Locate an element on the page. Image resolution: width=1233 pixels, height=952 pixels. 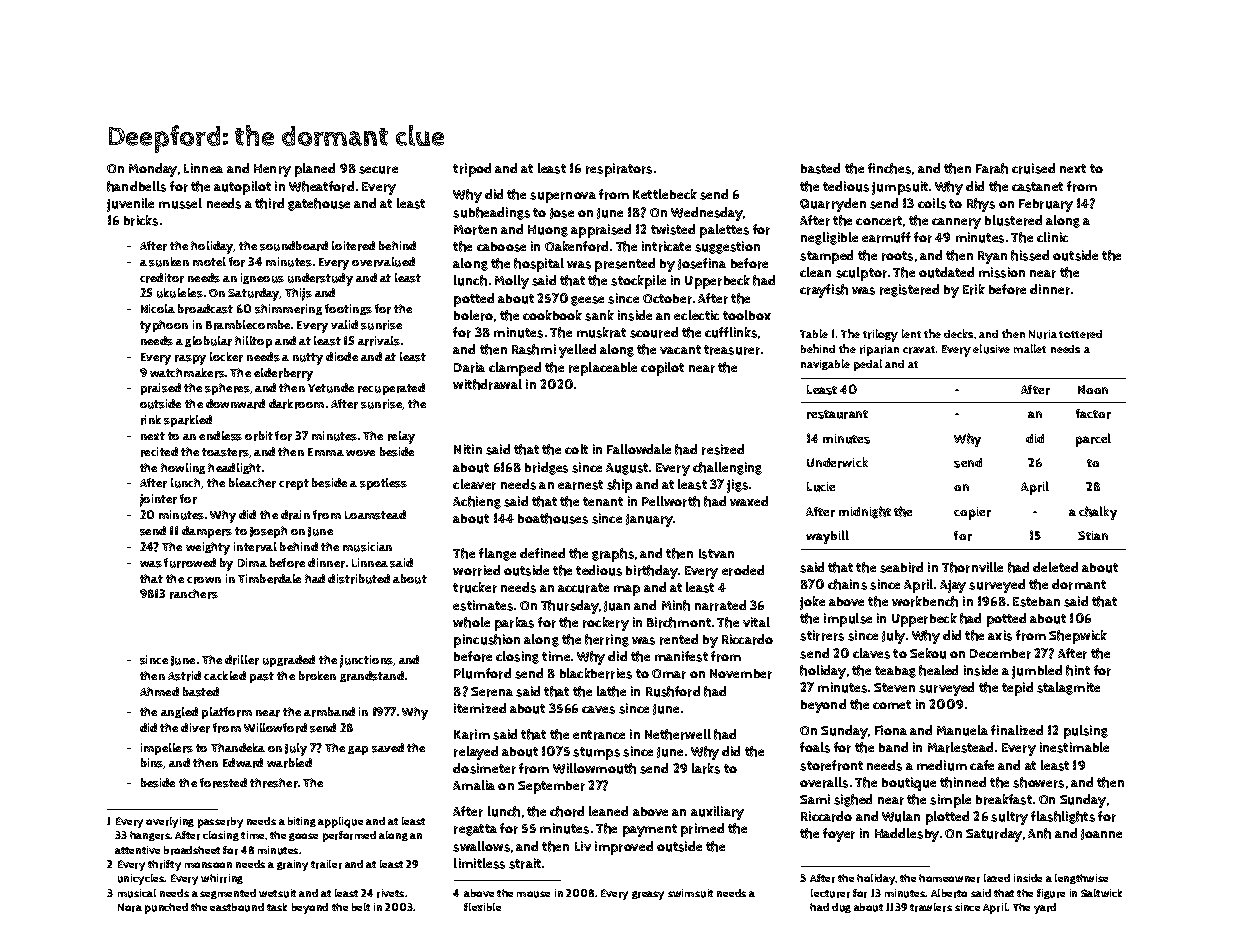
orbit is located at coordinates (259, 436).
